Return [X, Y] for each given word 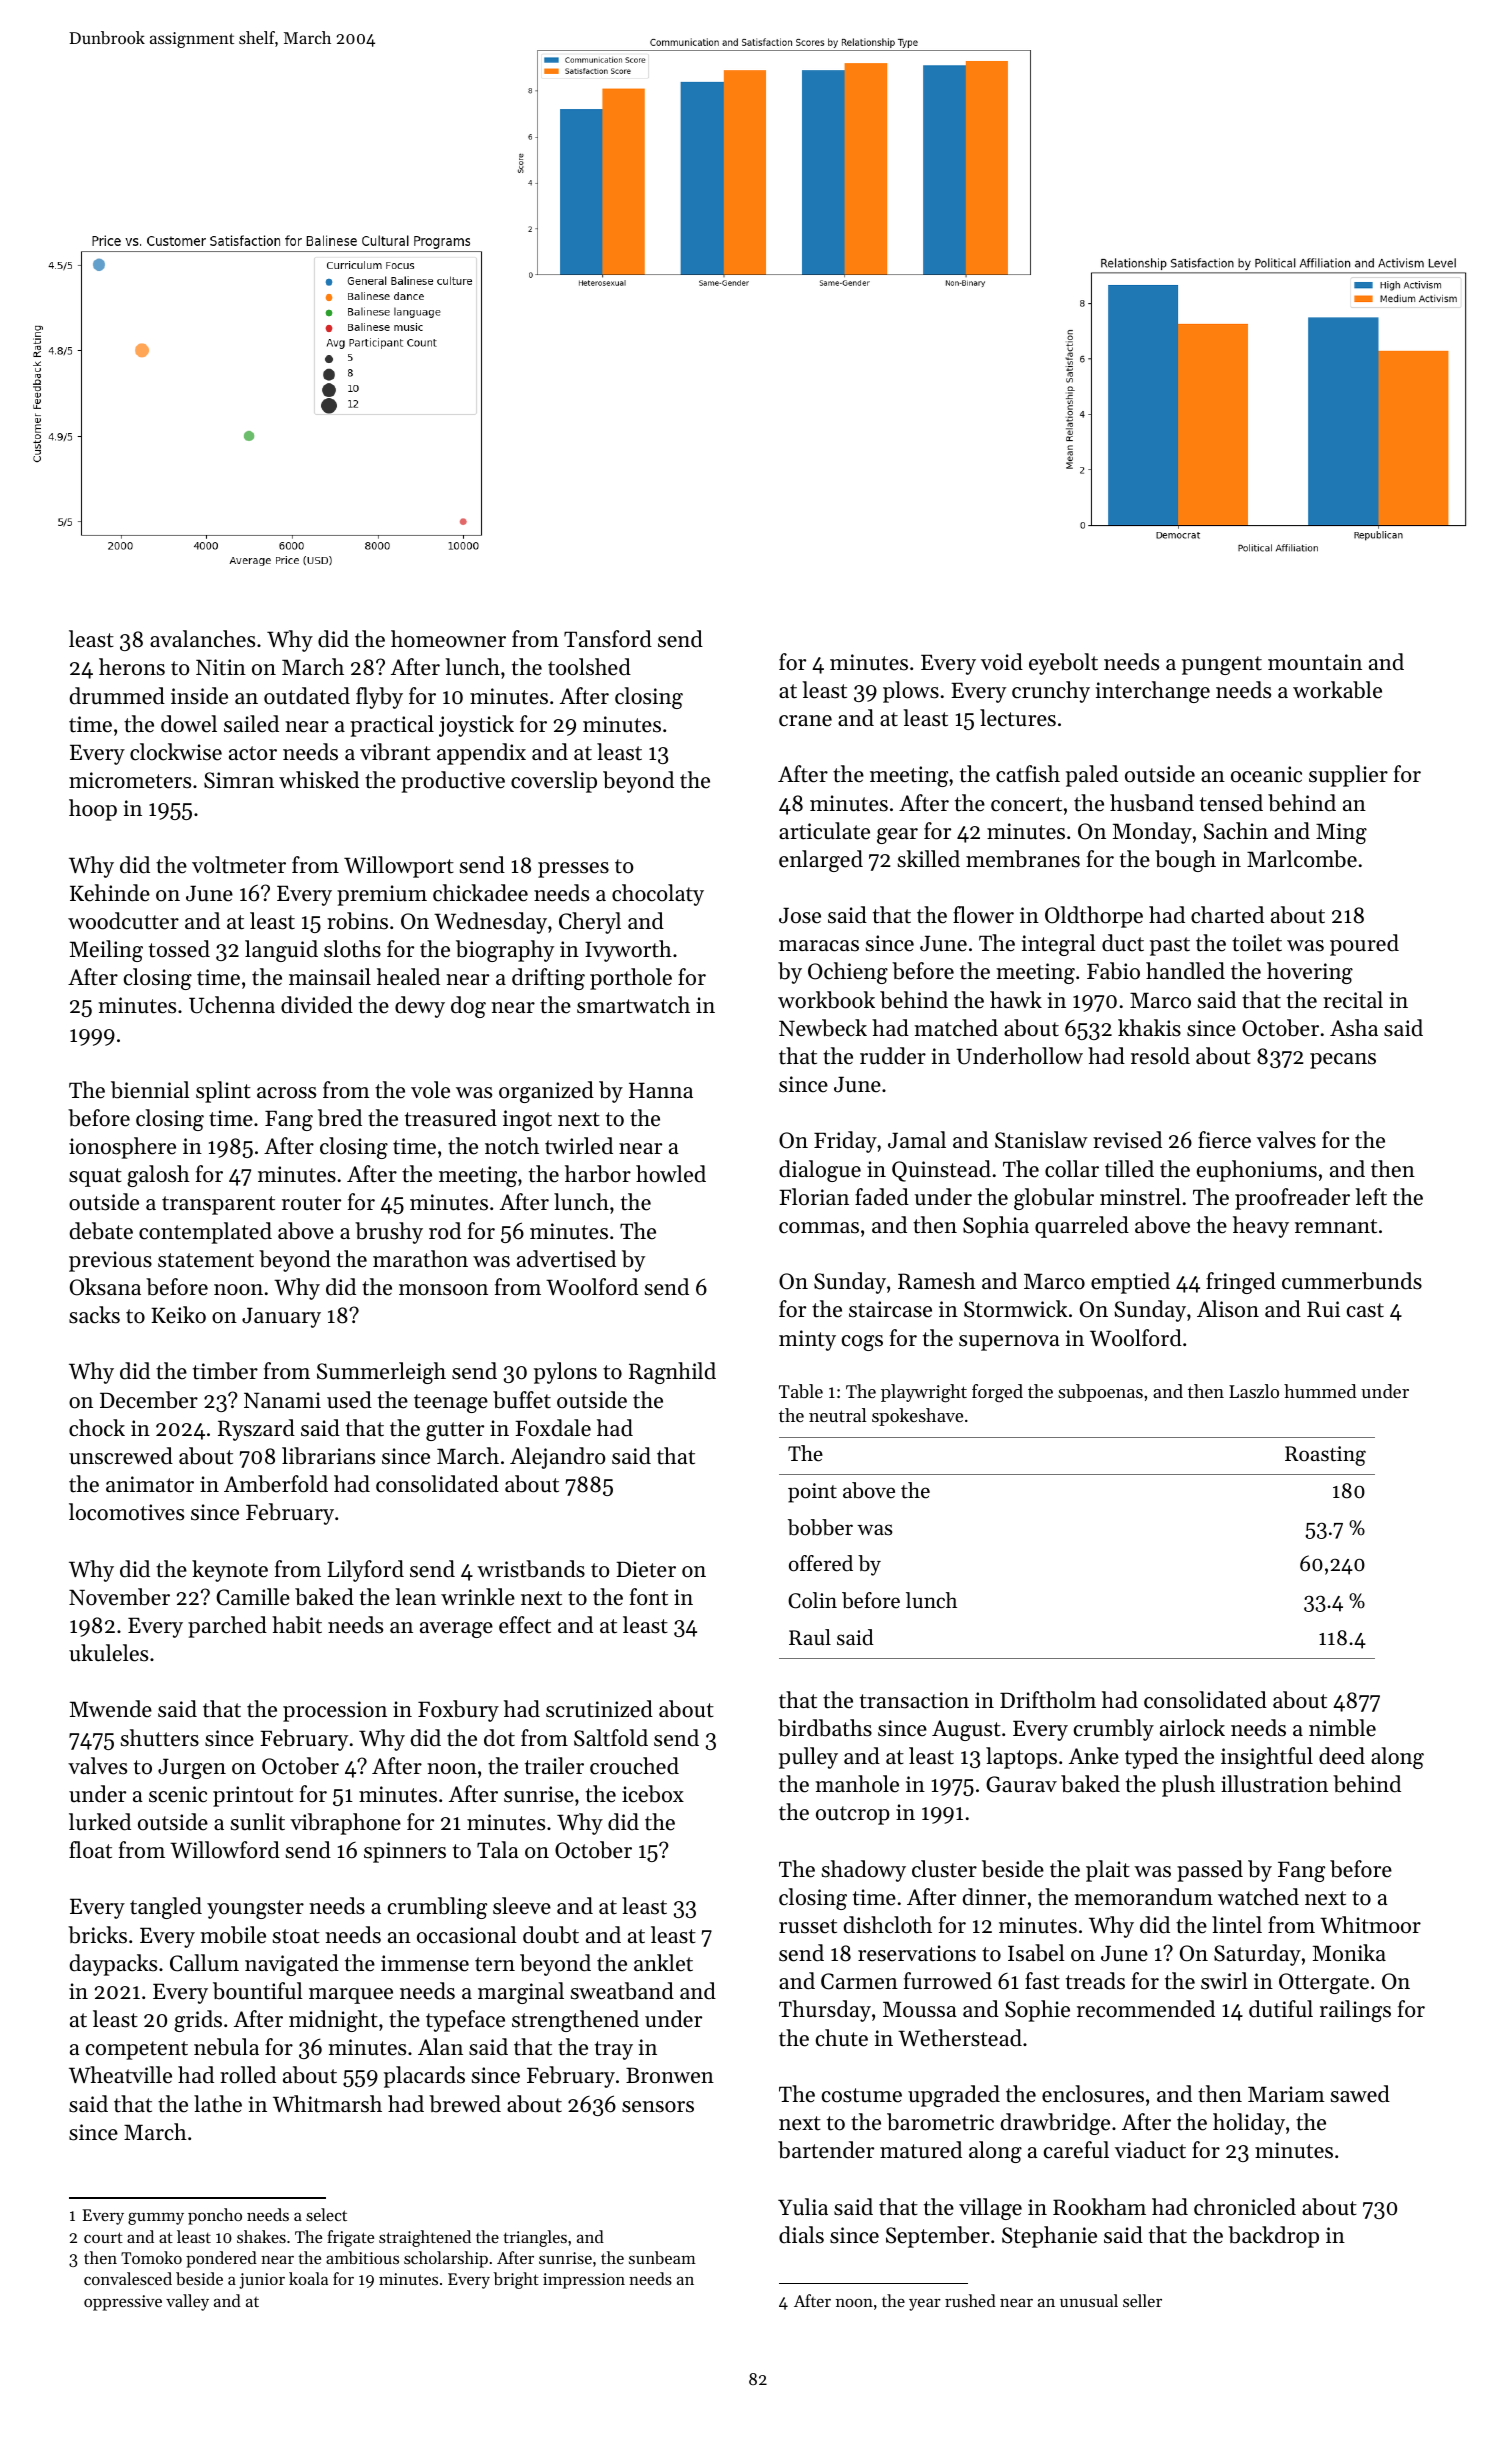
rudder [893, 1056]
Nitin [221, 667]
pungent [1222, 665]
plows [911, 692]
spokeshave [917, 1417]
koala [308, 2278]
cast [1365, 1310]
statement [206, 1260]
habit [297, 1625]
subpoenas [1100, 1393]
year [925, 2304]
